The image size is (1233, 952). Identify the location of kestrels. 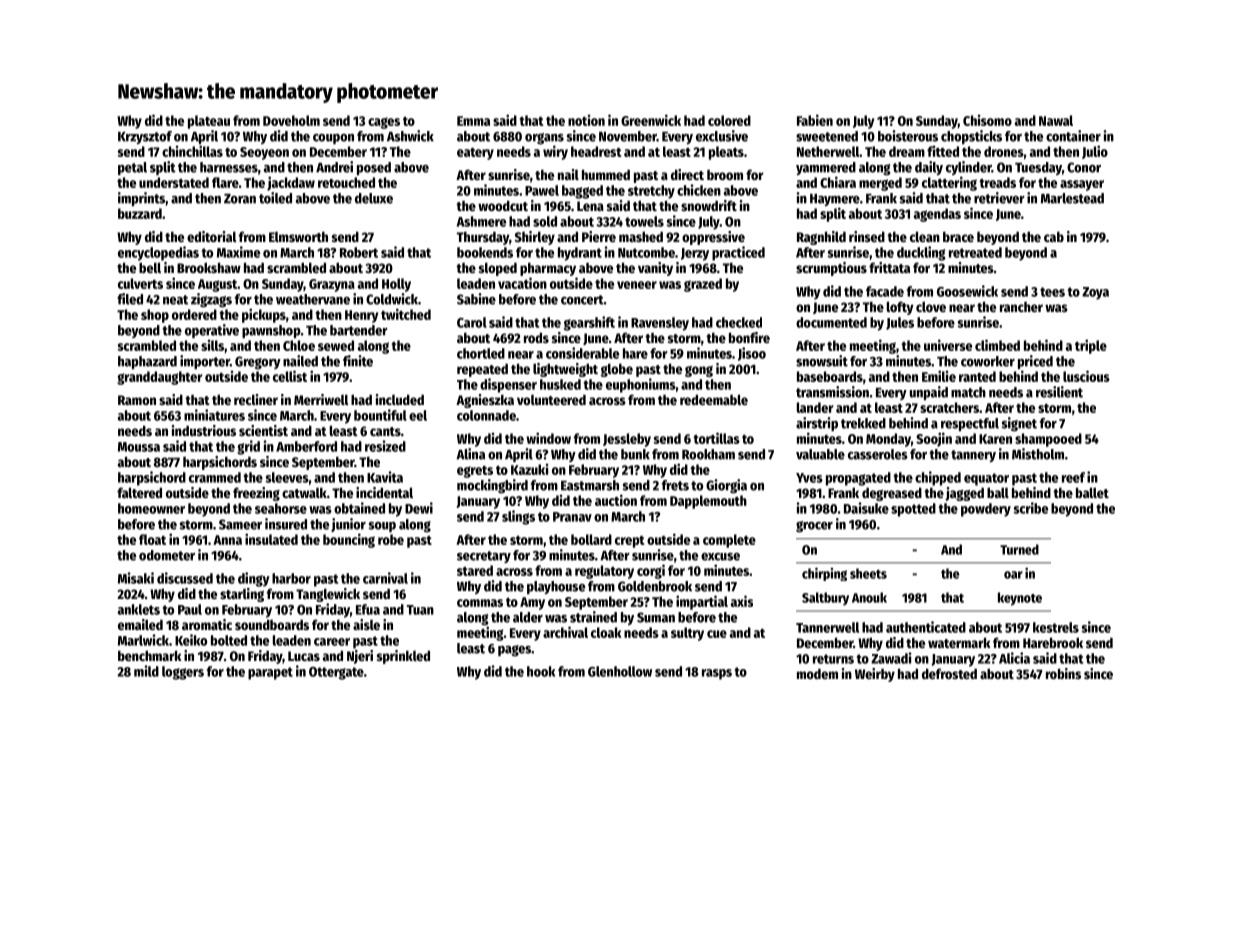
(1056, 627).
